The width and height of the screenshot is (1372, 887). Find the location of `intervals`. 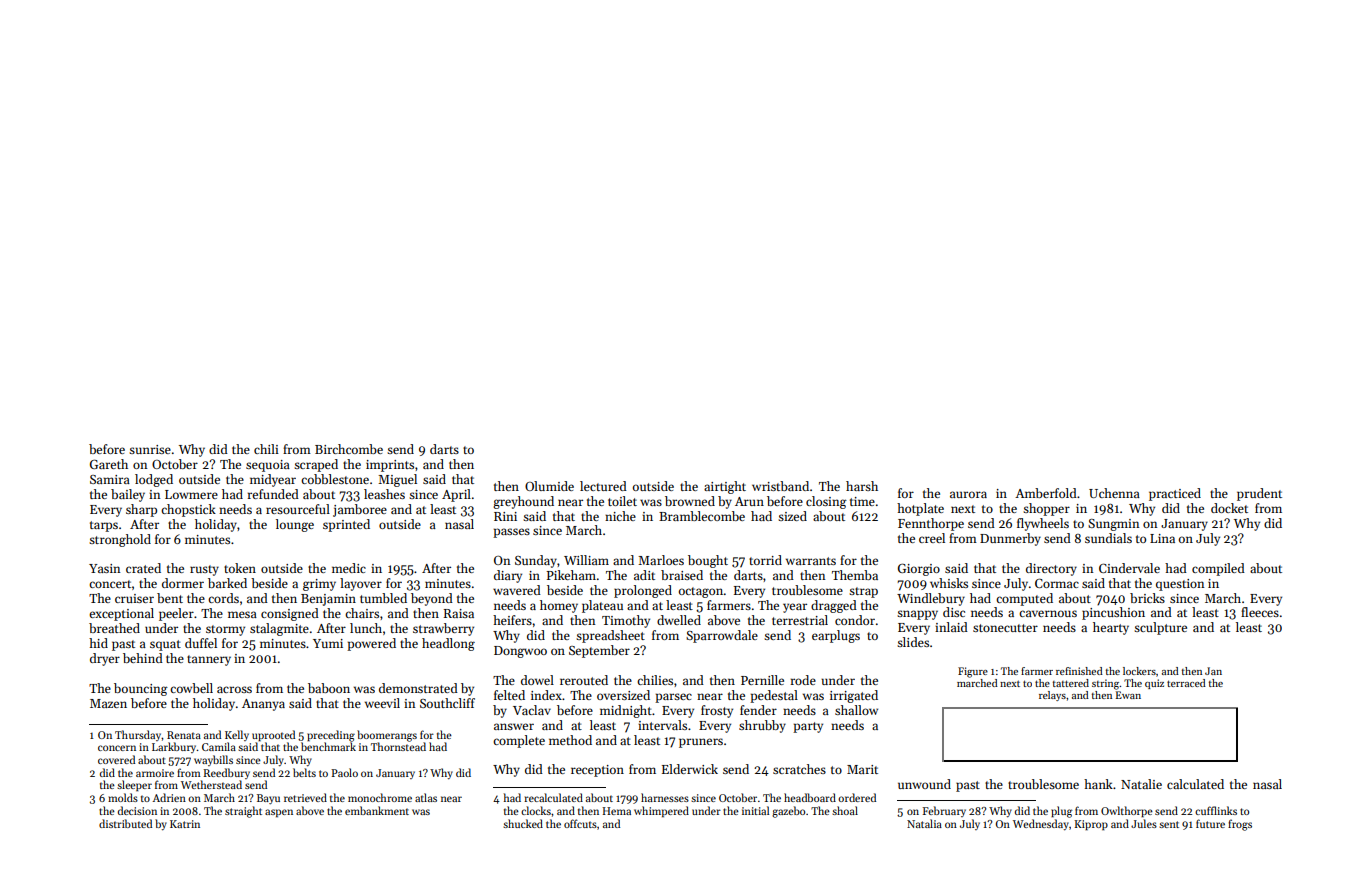

intervals is located at coordinates (662, 725).
